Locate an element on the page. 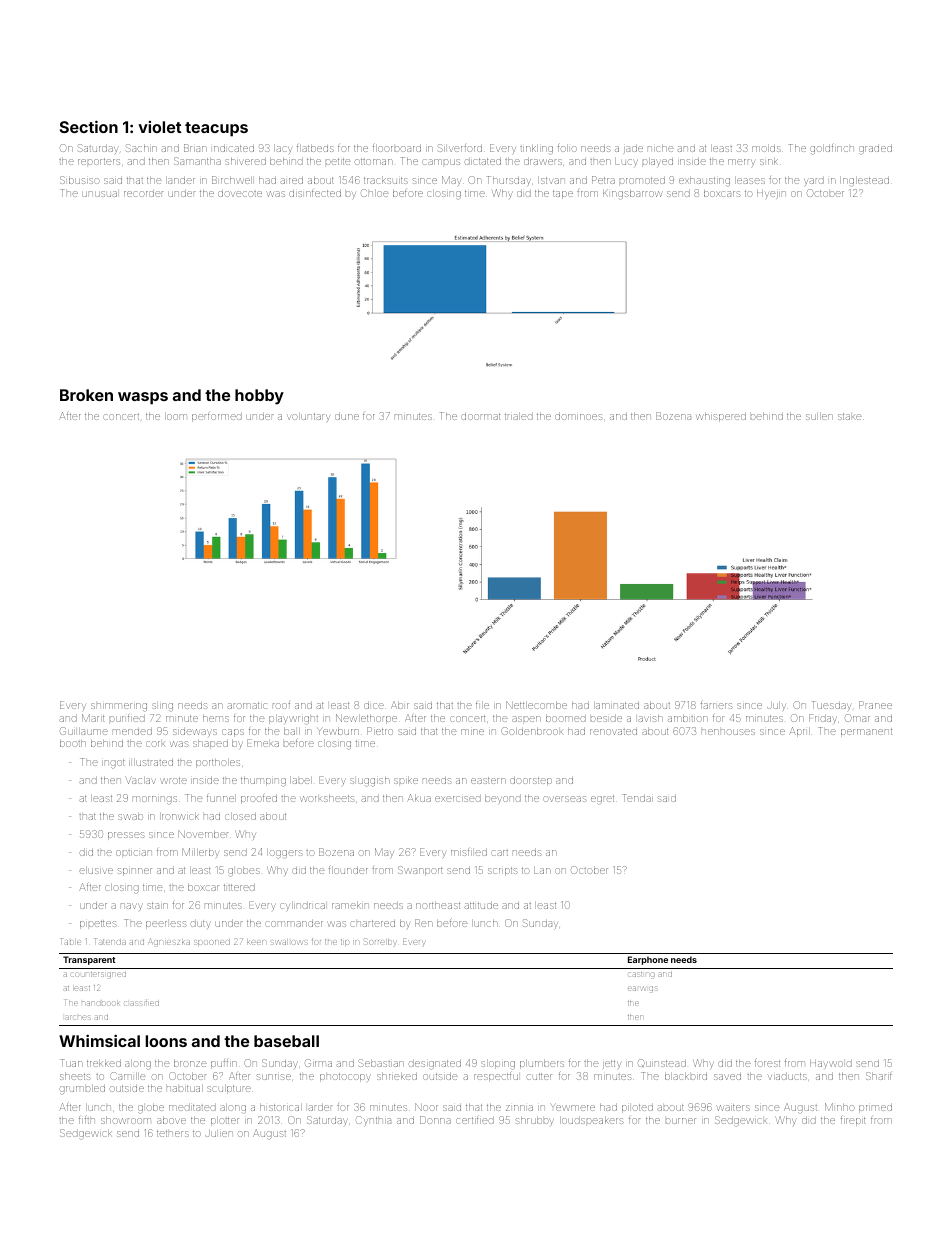  tethers is located at coordinates (173, 1133).
